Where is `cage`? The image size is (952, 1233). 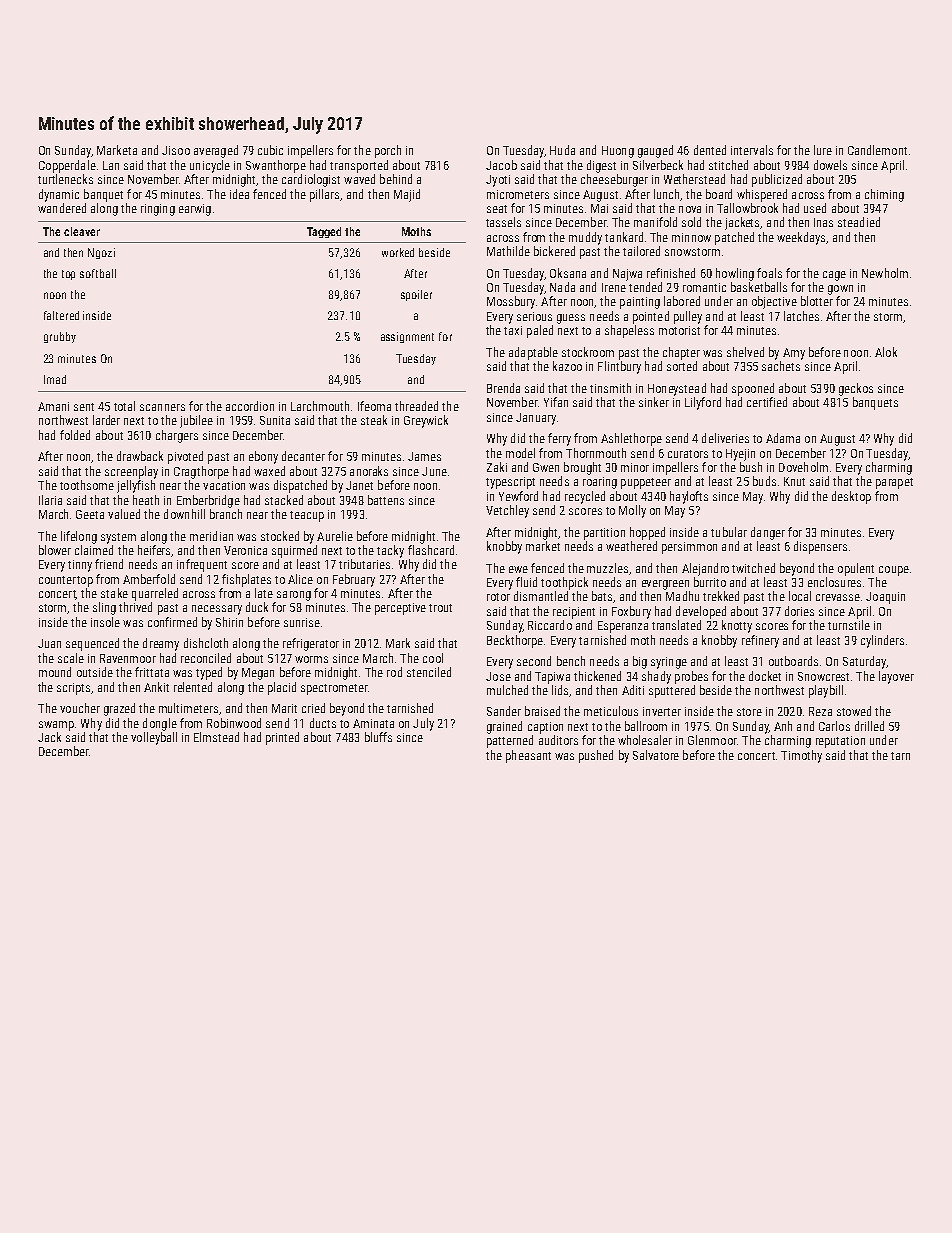 cage is located at coordinates (834, 276).
